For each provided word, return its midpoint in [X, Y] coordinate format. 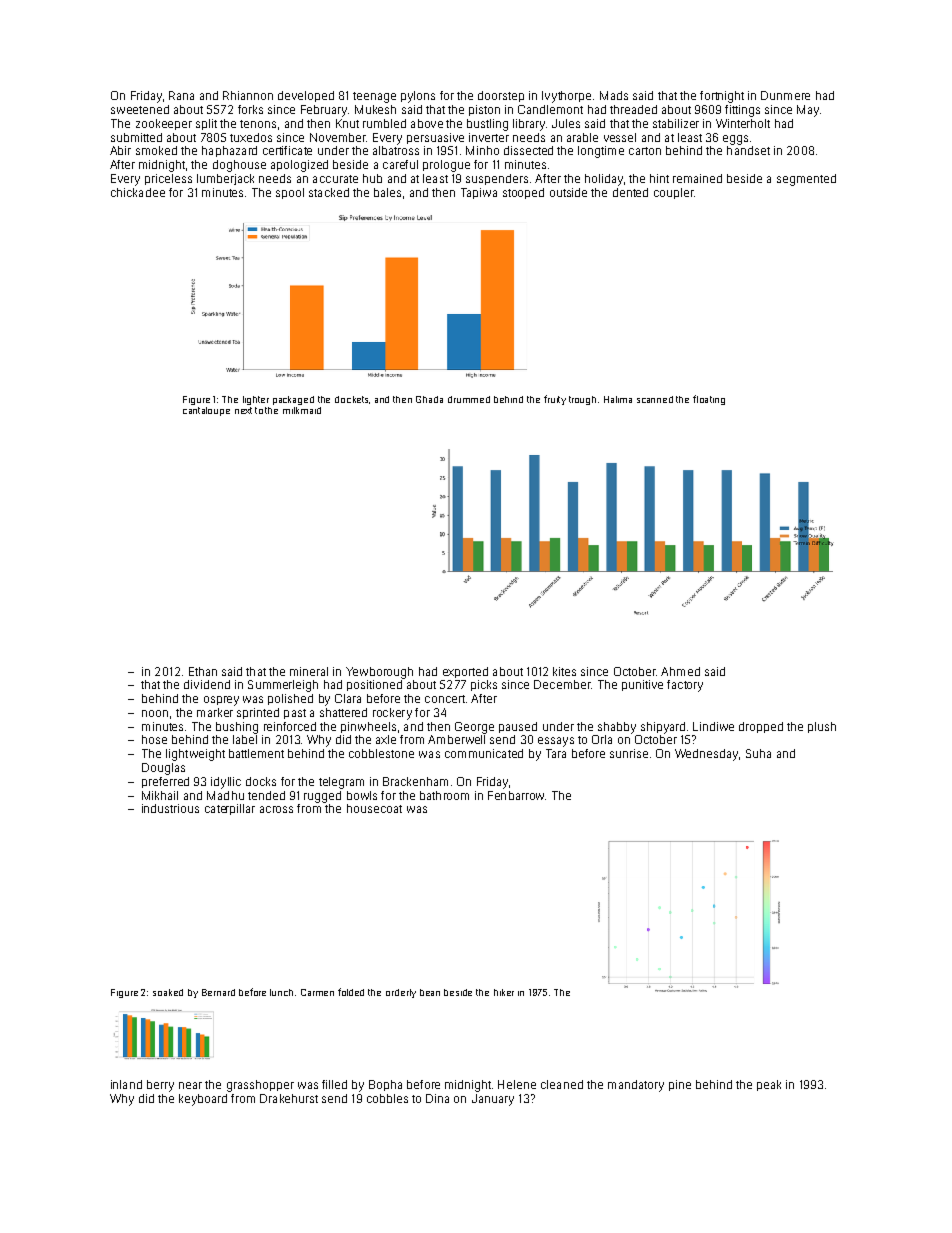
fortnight [722, 97]
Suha [758, 753]
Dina [437, 1098]
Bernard [218, 992]
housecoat [374, 808]
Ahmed [680, 671]
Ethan [203, 671]
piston [484, 110]
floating [709, 400]
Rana [181, 95]
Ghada [429, 399]
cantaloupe [206, 411]
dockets [351, 399]
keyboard [203, 1100]
